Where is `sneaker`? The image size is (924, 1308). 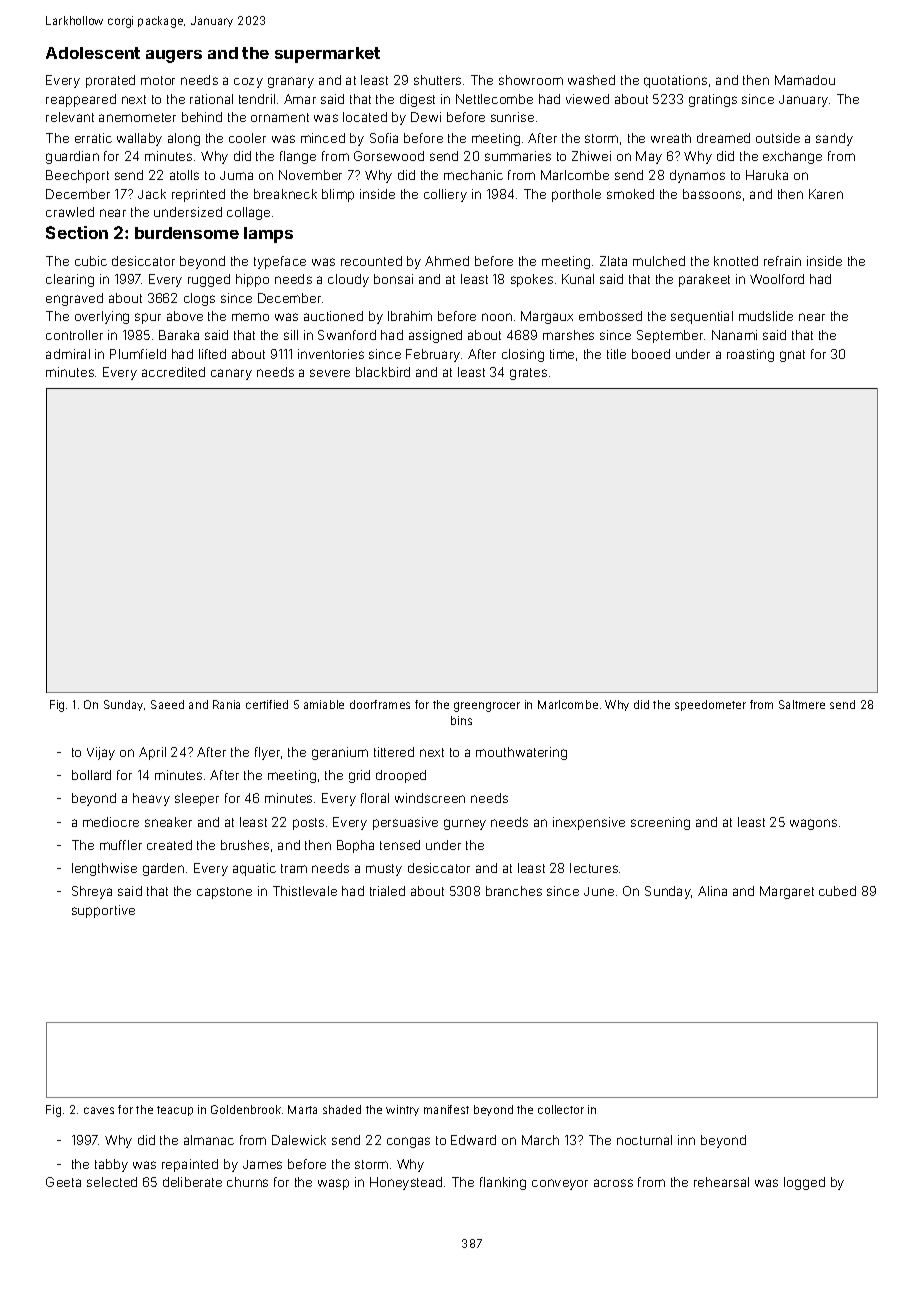 sneaker is located at coordinates (168, 822).
